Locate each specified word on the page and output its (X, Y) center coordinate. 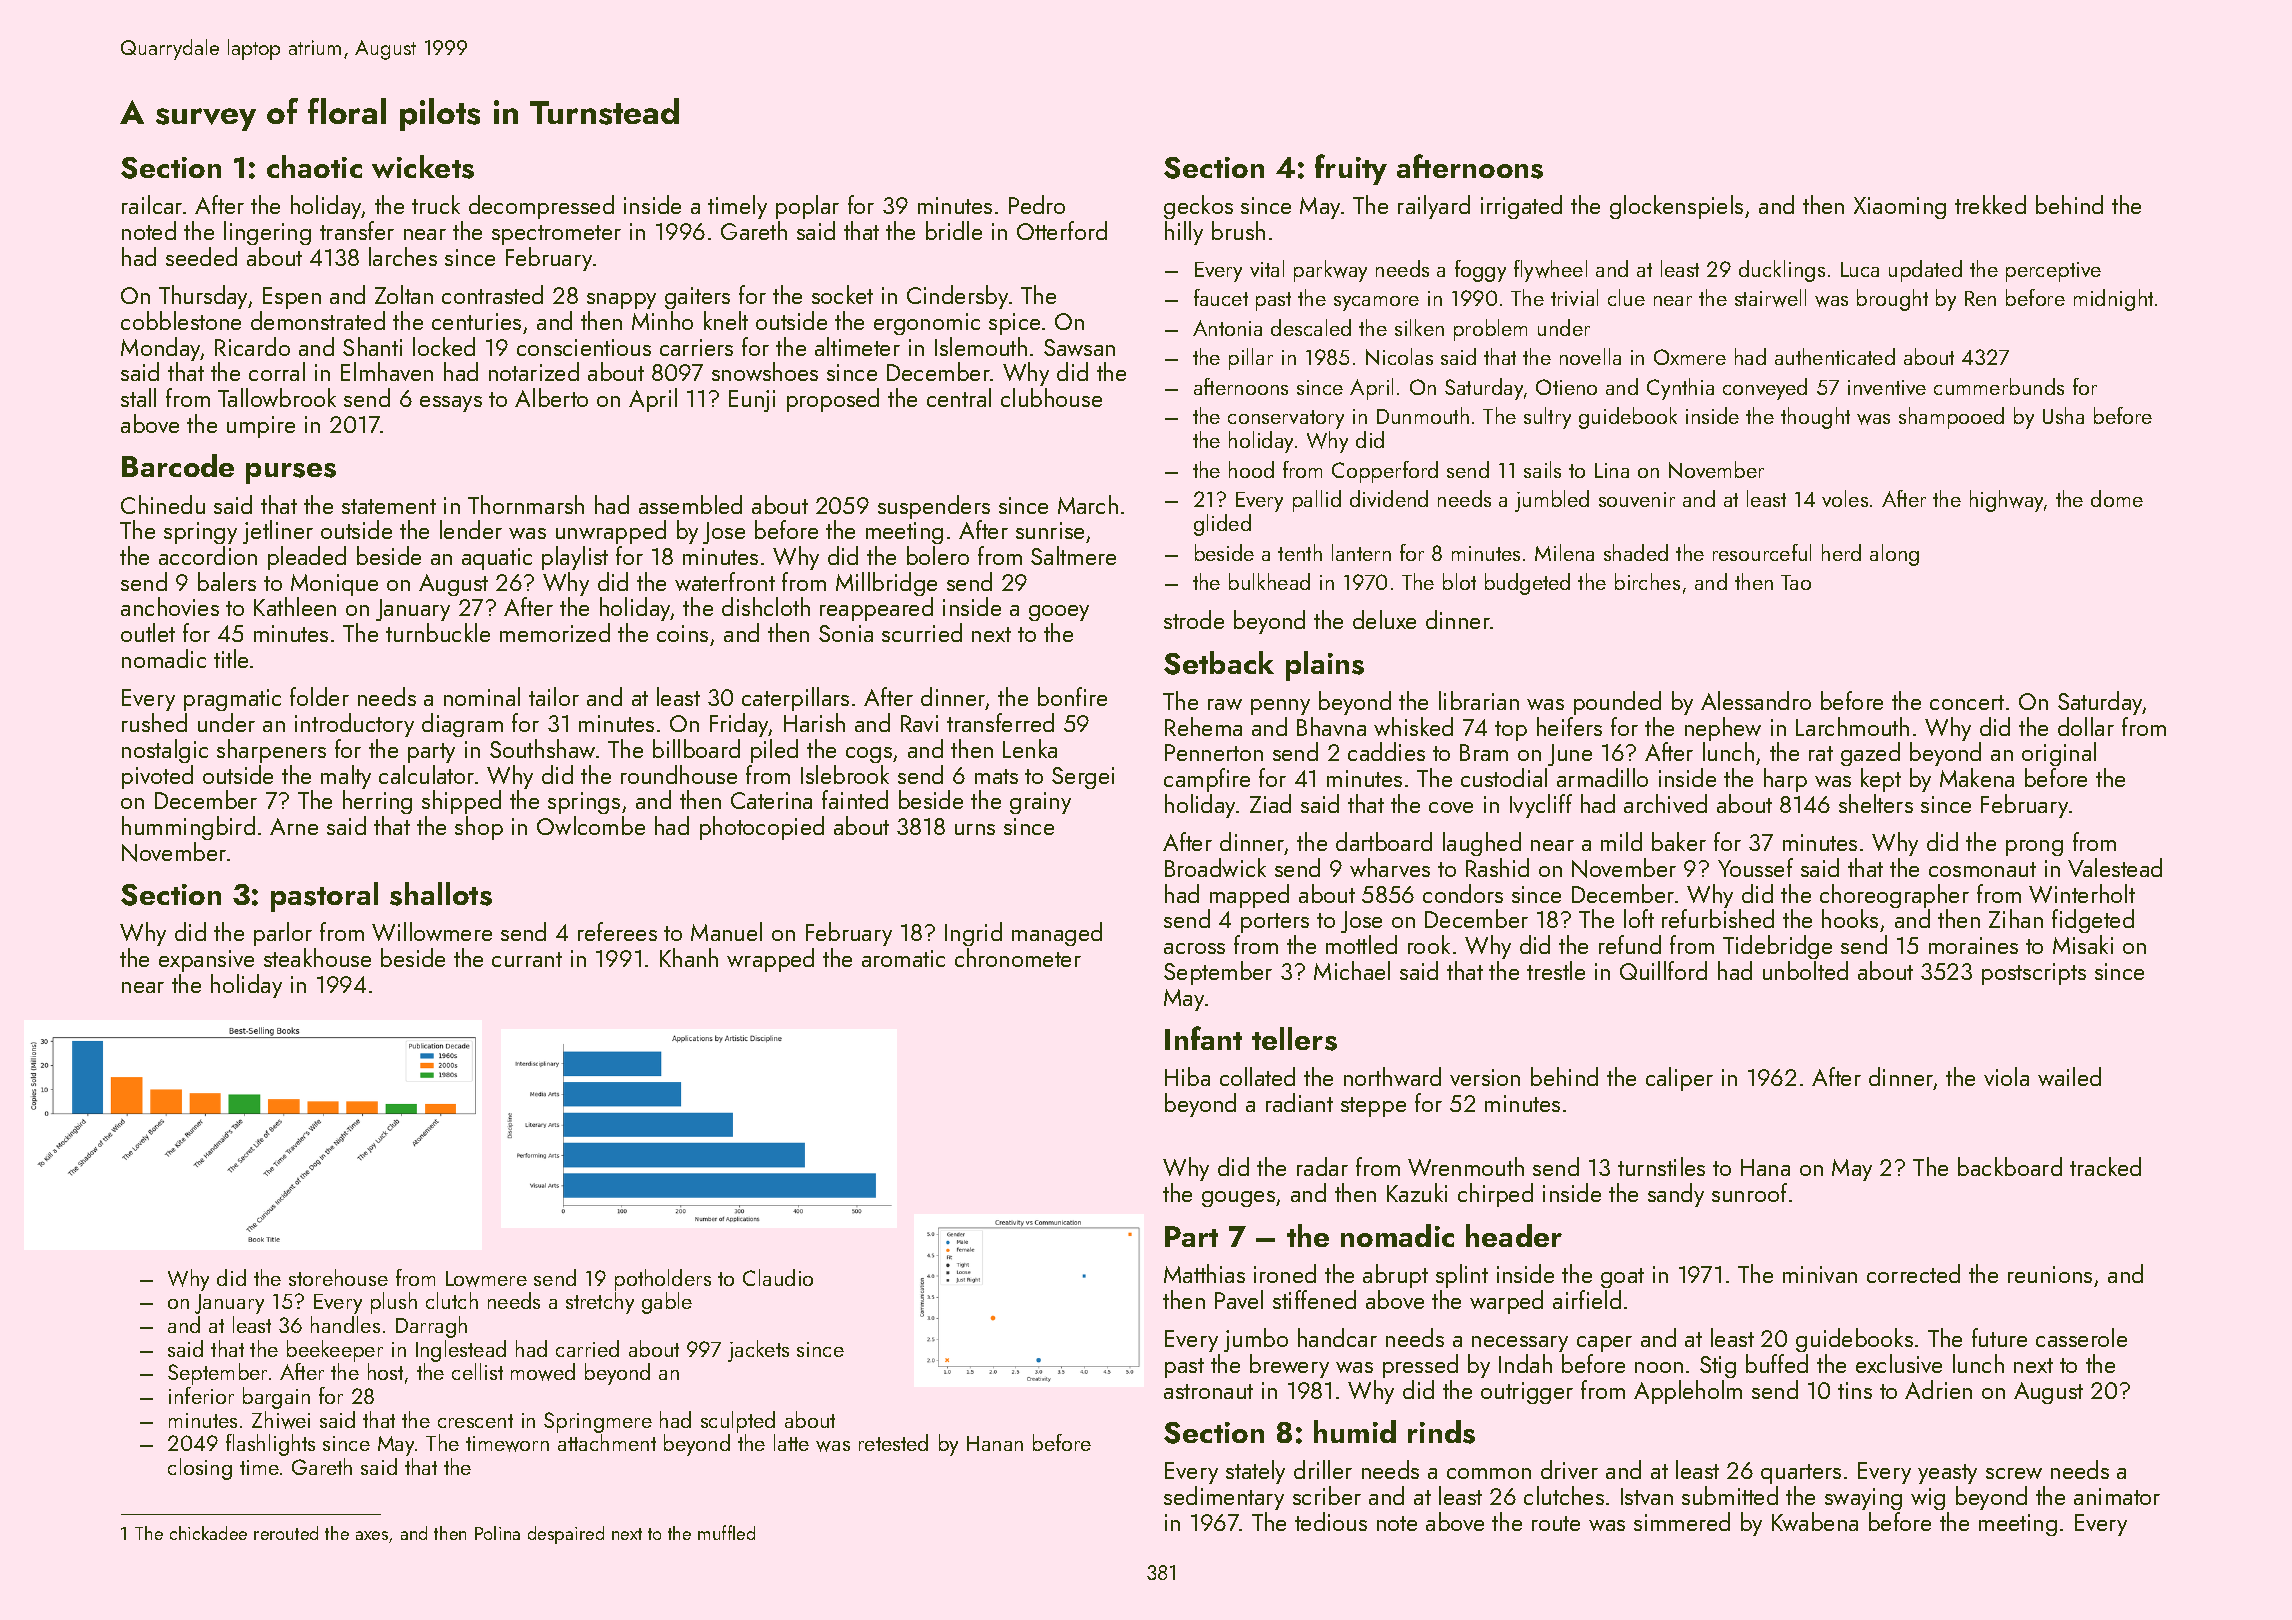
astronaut (1208, 1391)
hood (1251, 469)
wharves (1390, 867)
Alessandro (1756, 700)
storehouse (338, 1277)
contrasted (492, 294)
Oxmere (1690, 357)
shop (479, 828)
